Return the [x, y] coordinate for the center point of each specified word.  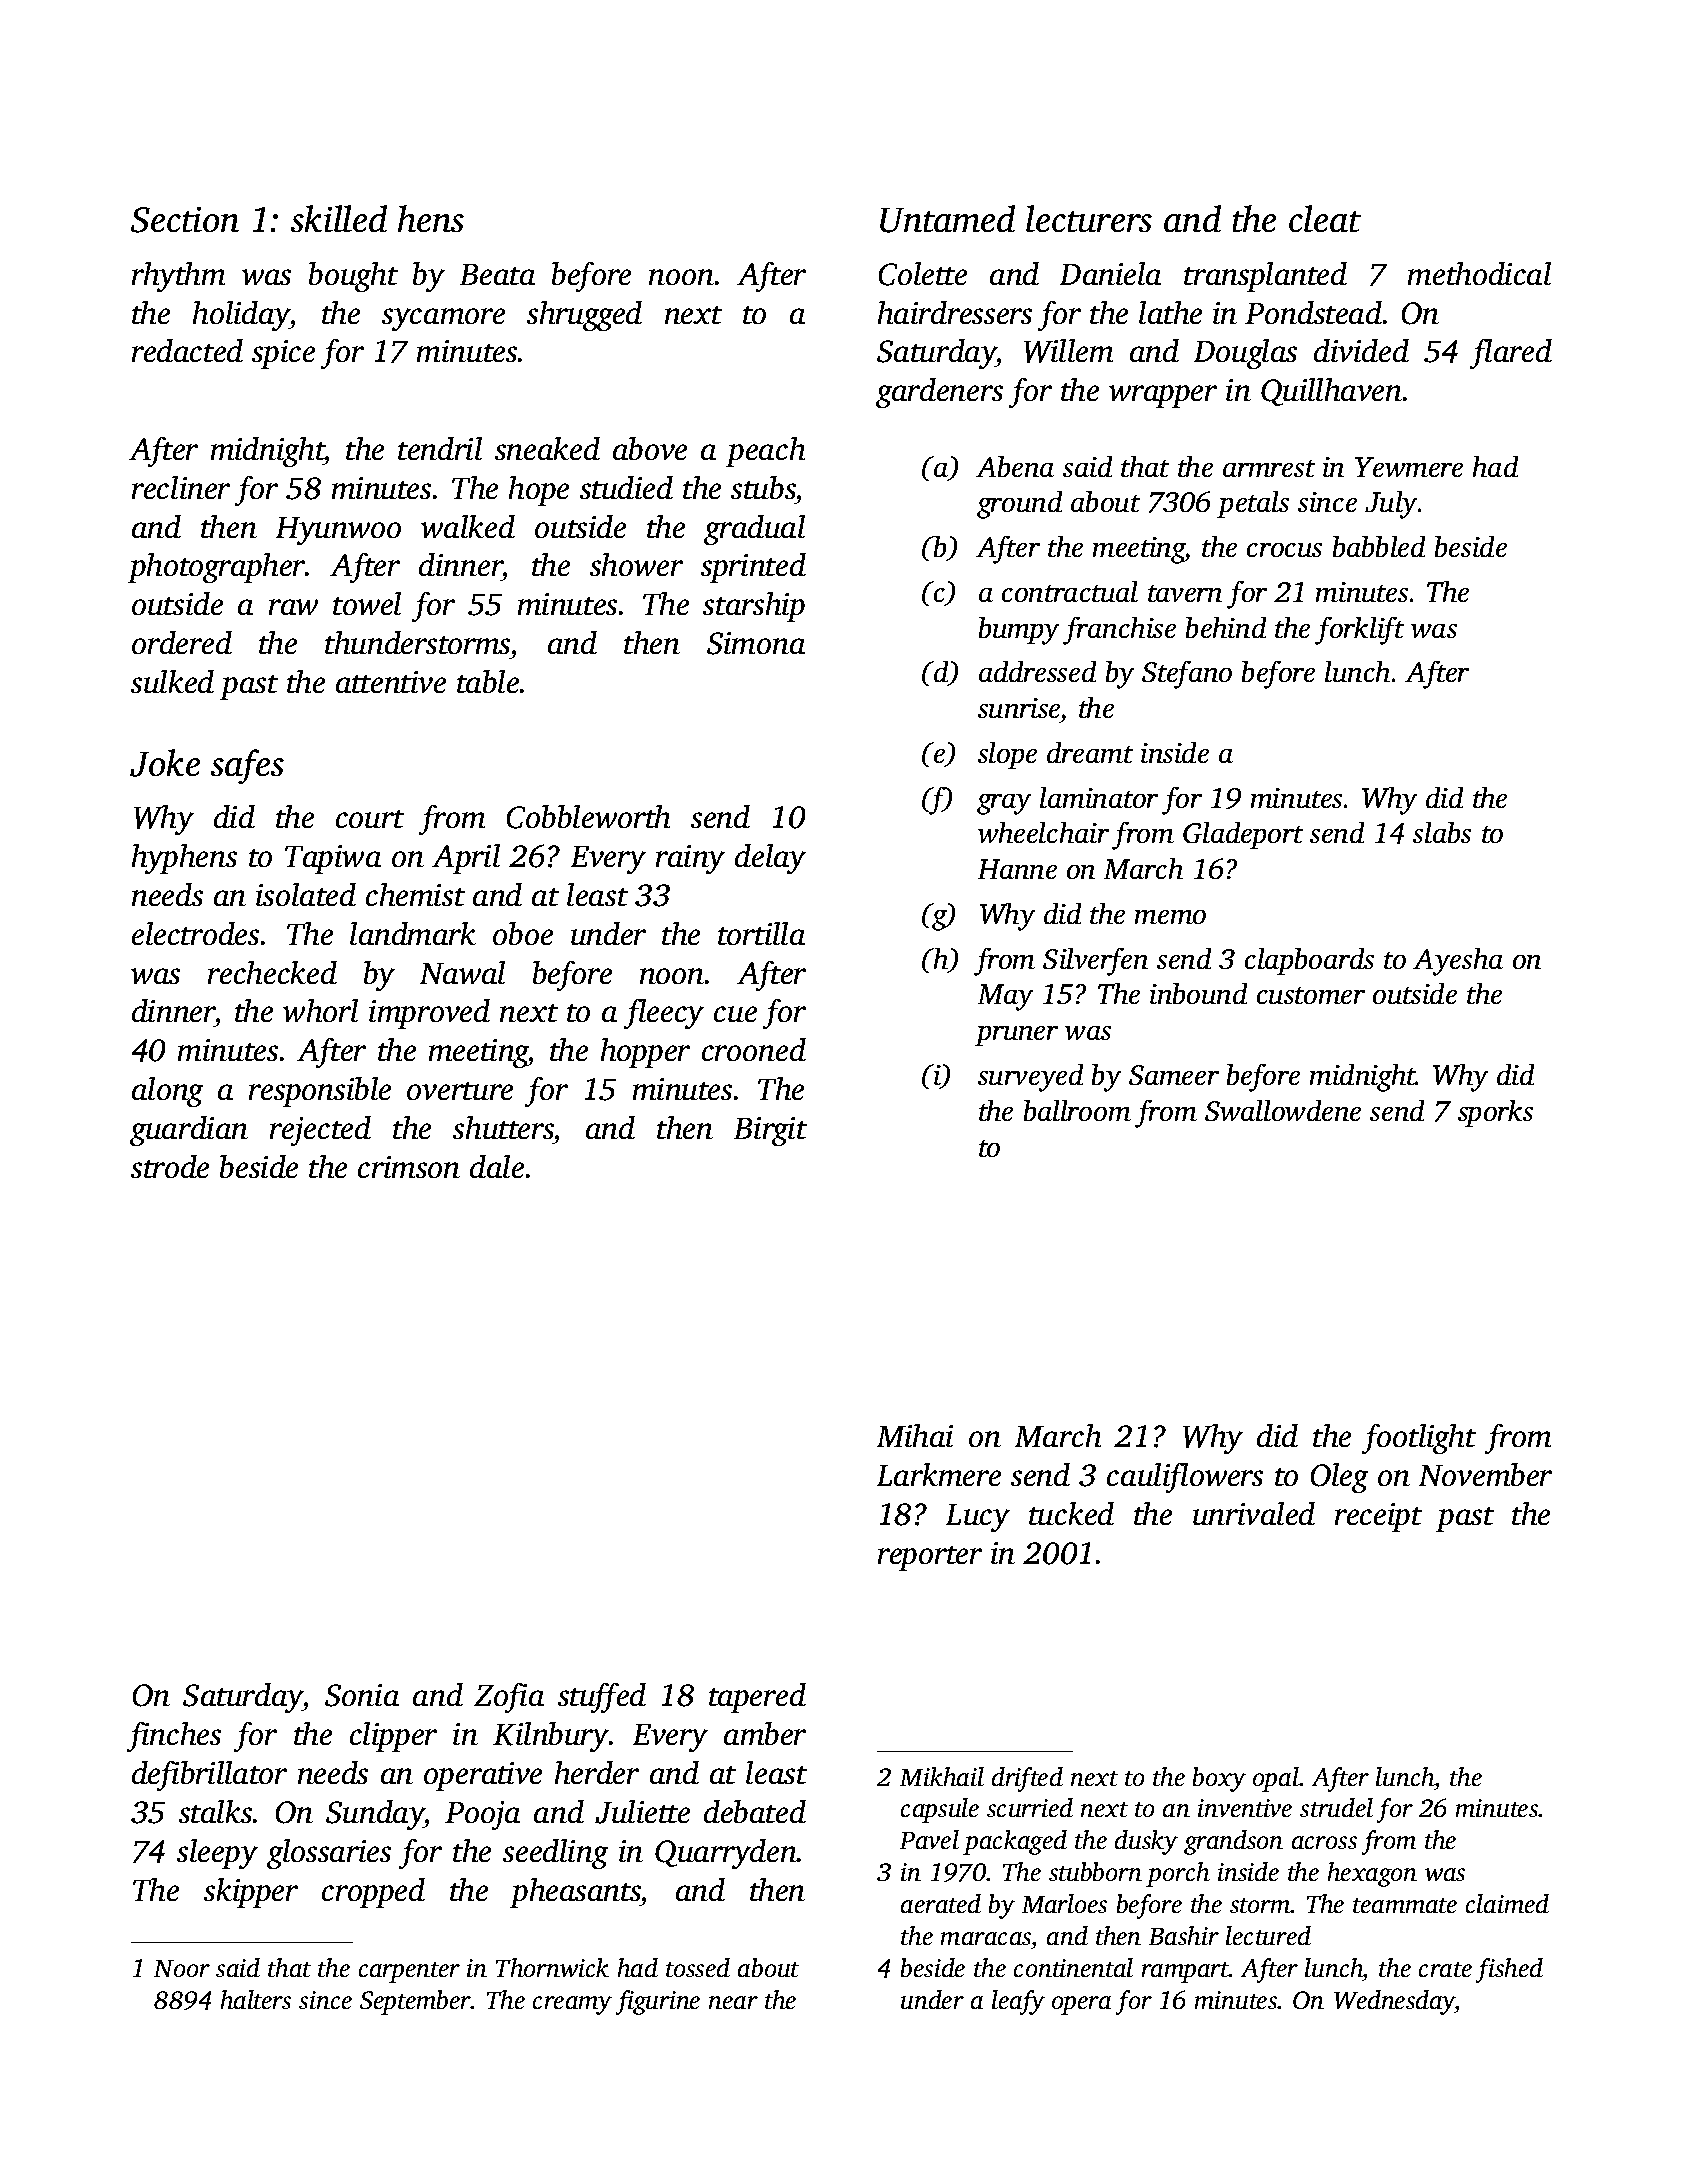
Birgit [770, 1131]
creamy [572, 2005]
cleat [1325, 218]
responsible [320, 1092]
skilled [339, 218]
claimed [1507, 1903]
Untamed [947, 219]
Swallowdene [1283, 1110]
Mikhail [942, 1776]
